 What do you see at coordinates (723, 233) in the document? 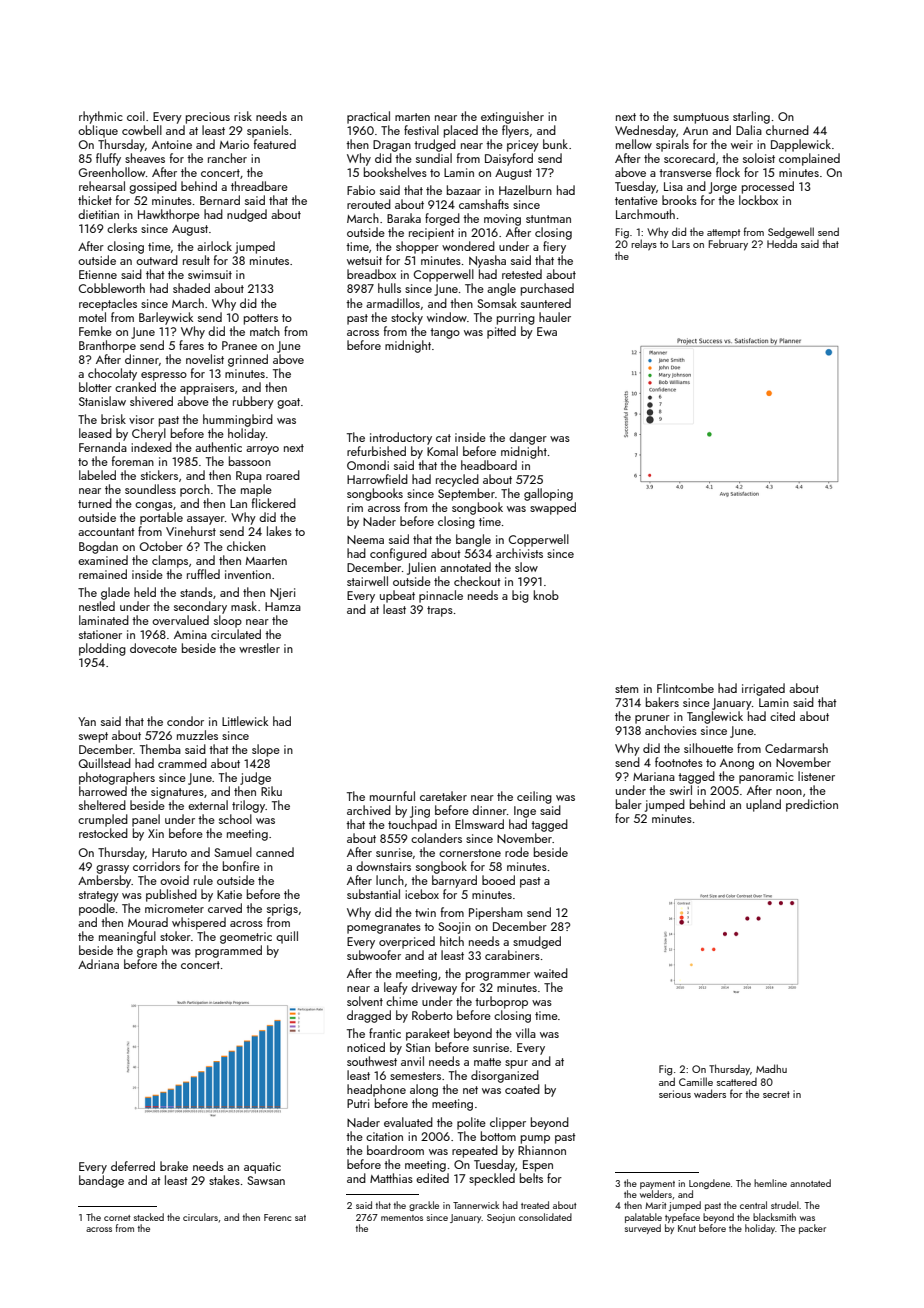
I see `attempt` at bounding box center [723, 233].
